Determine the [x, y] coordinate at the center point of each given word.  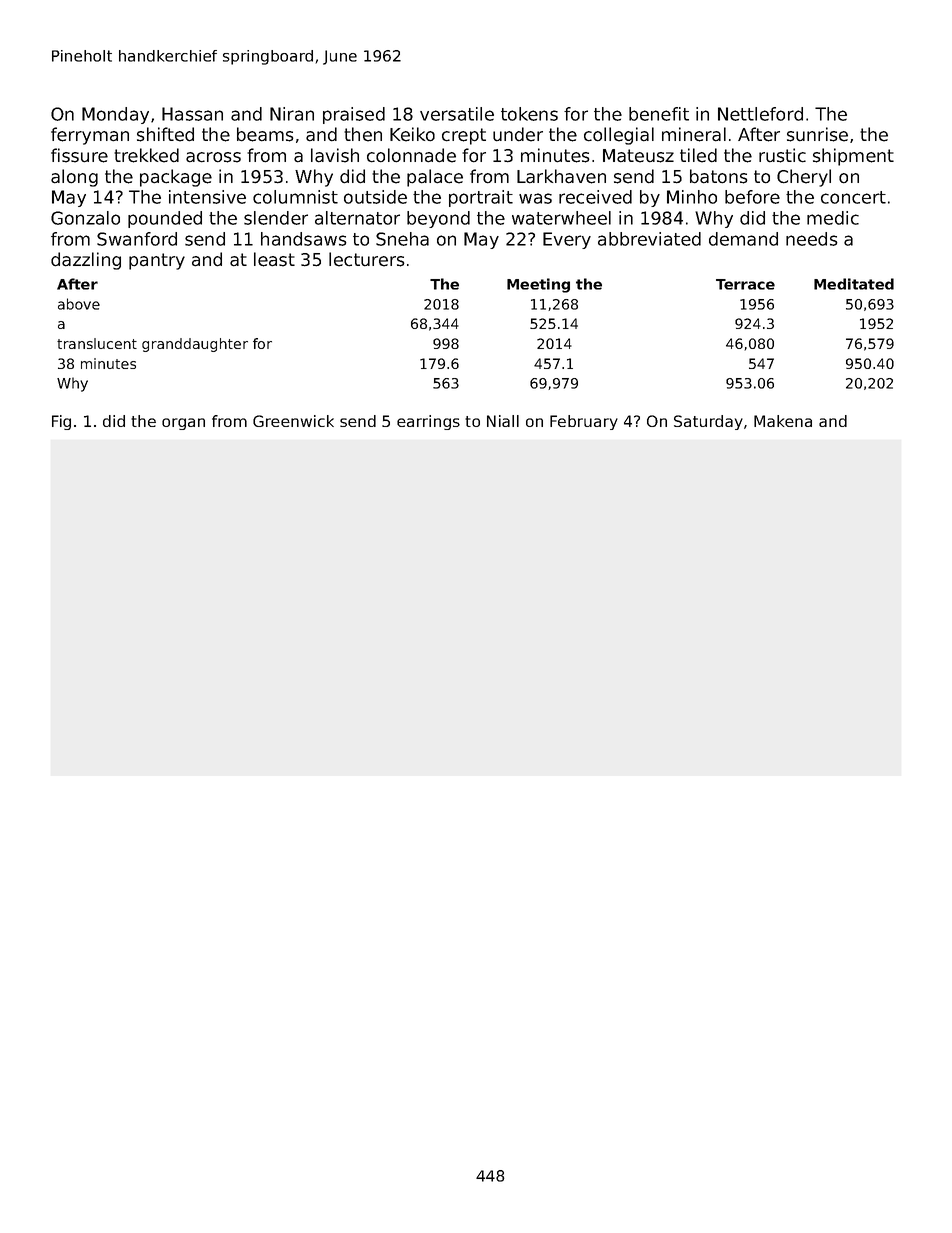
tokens [529, 114]
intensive [207, 197]
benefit [659, 114]
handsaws [303, 239]
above [79, 304]
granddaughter [195, 345]
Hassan [192, 114]
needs [811, 239]
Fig [61, 422]
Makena [783, 421]
